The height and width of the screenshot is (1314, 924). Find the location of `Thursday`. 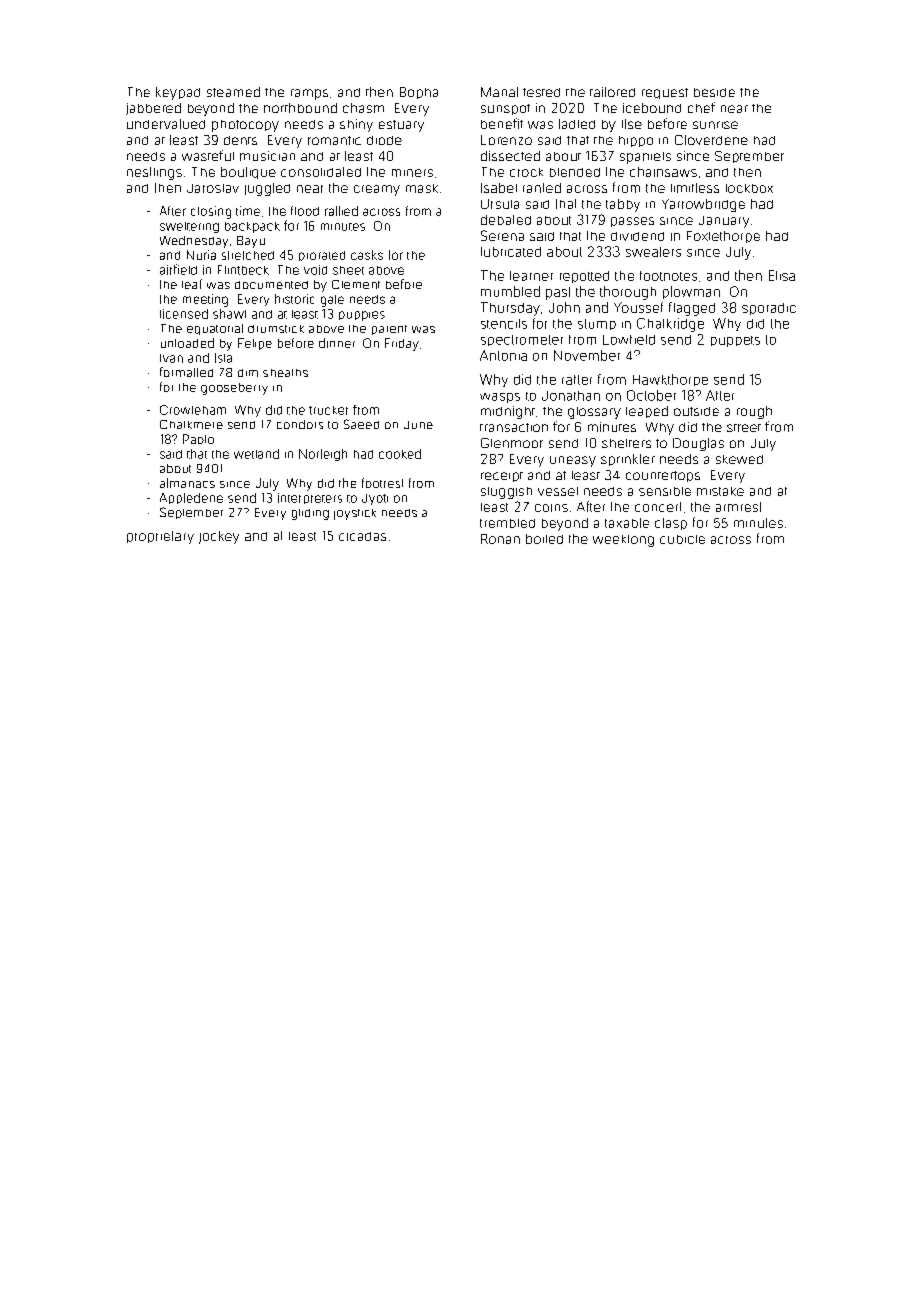

Thursday is located at coordinates (510, 309).
